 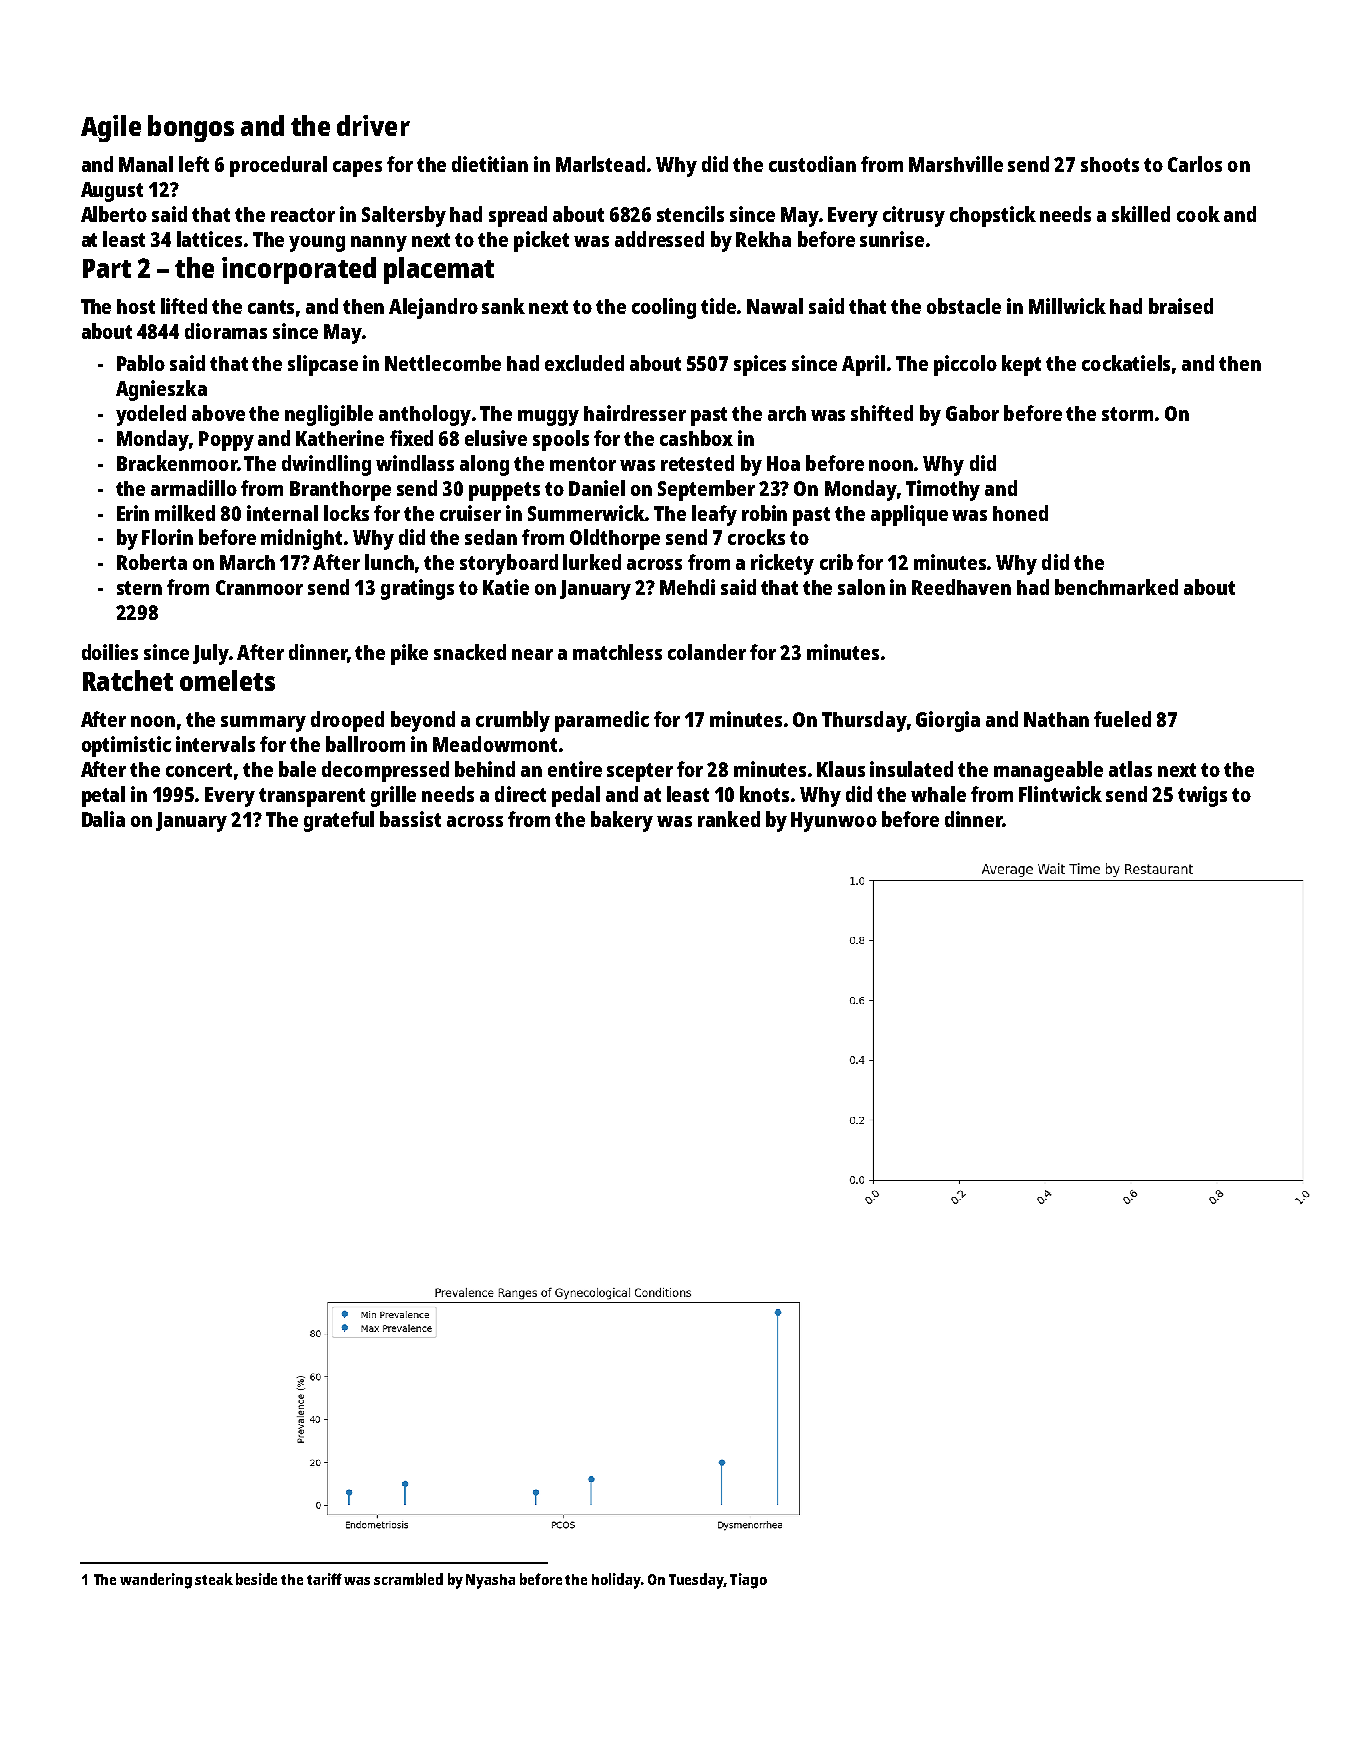 What do you see at coordinates (103, 819) in the image?
I see `Dalia` at bounding box center [103, 819].
